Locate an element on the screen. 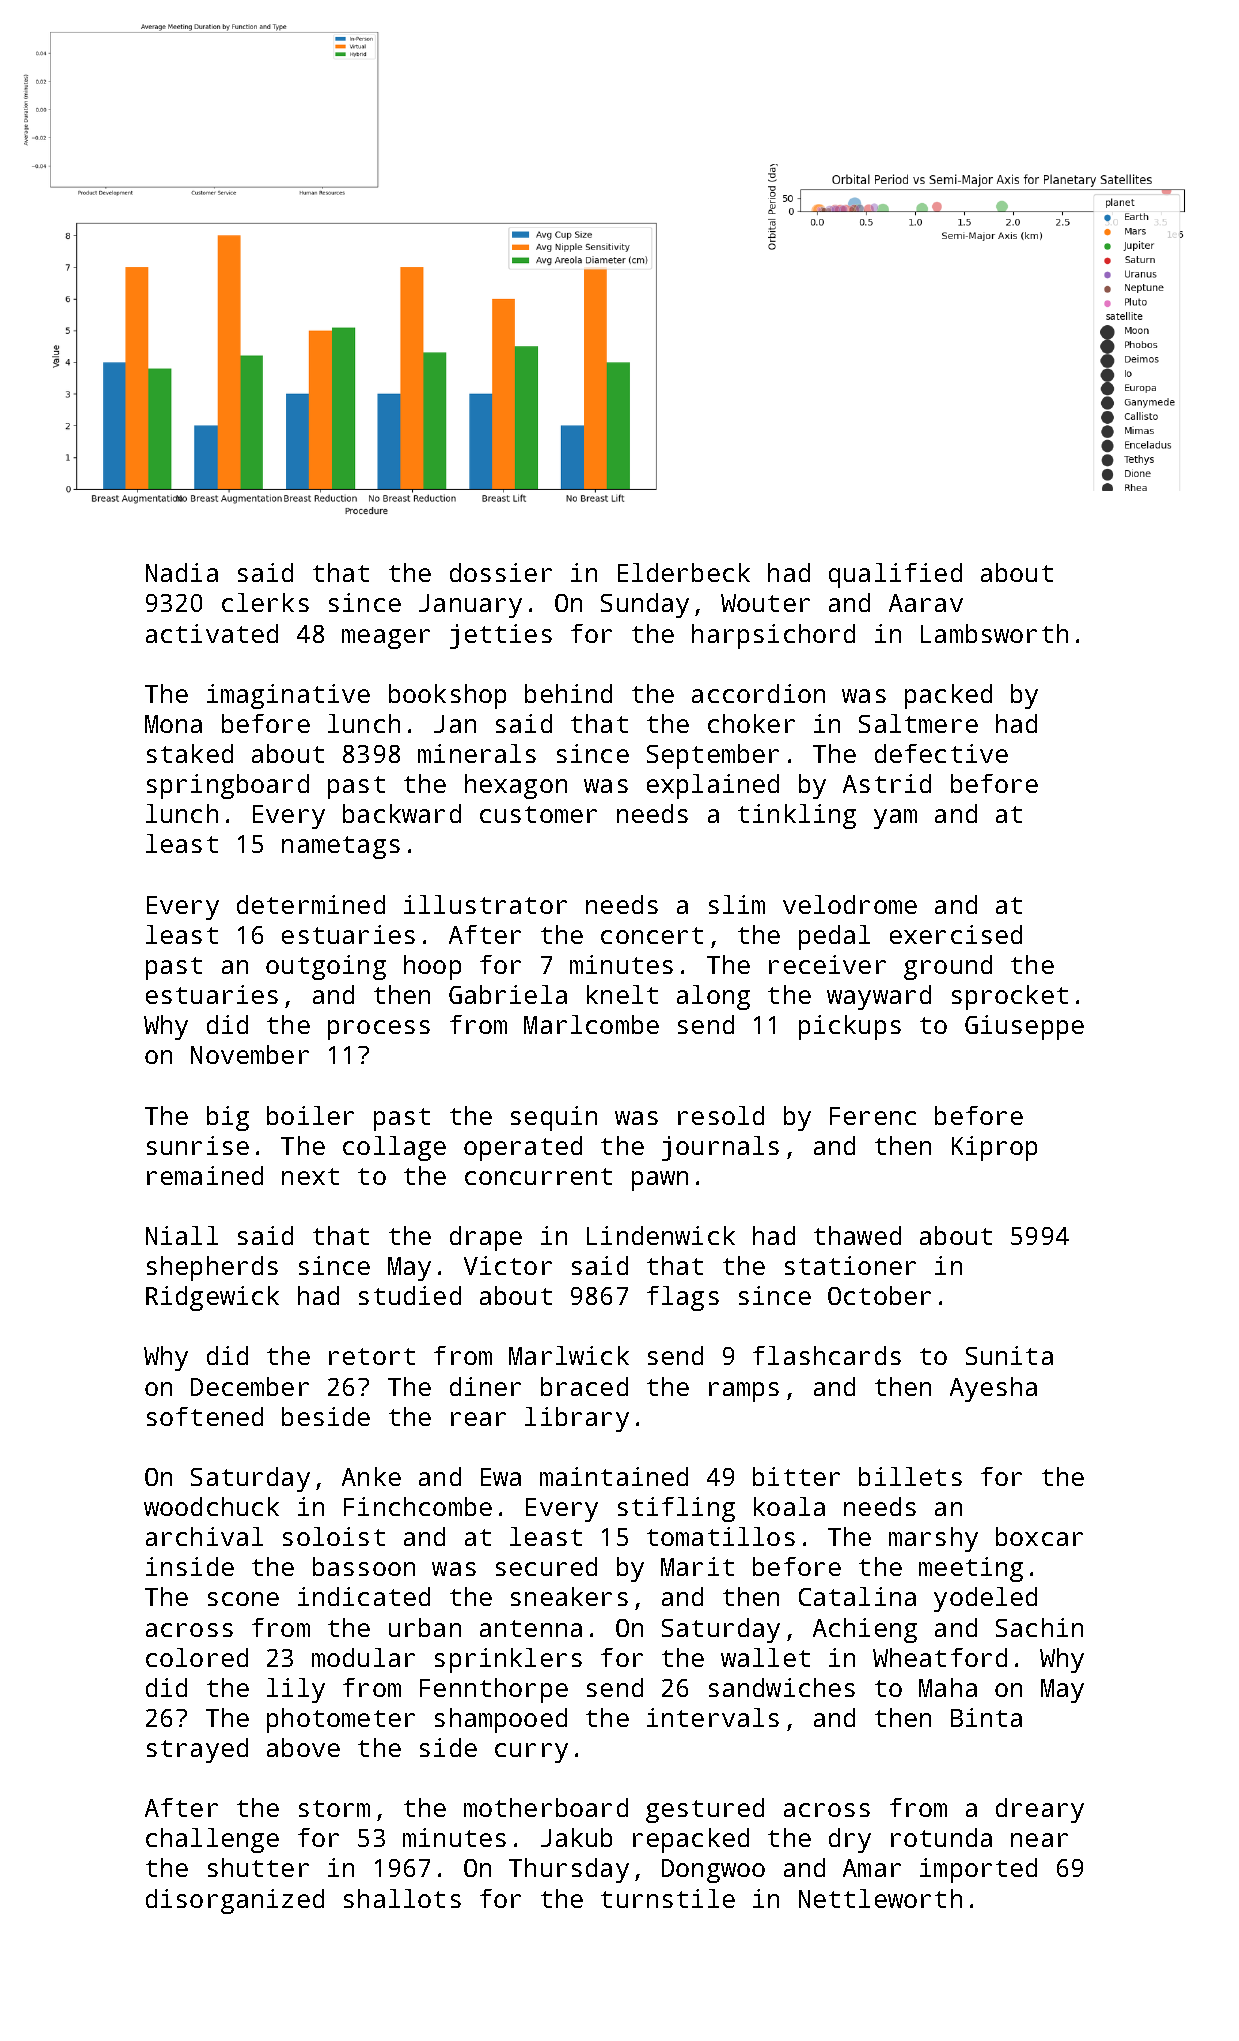  Ayesha is located at coordinates (993, 1389).
